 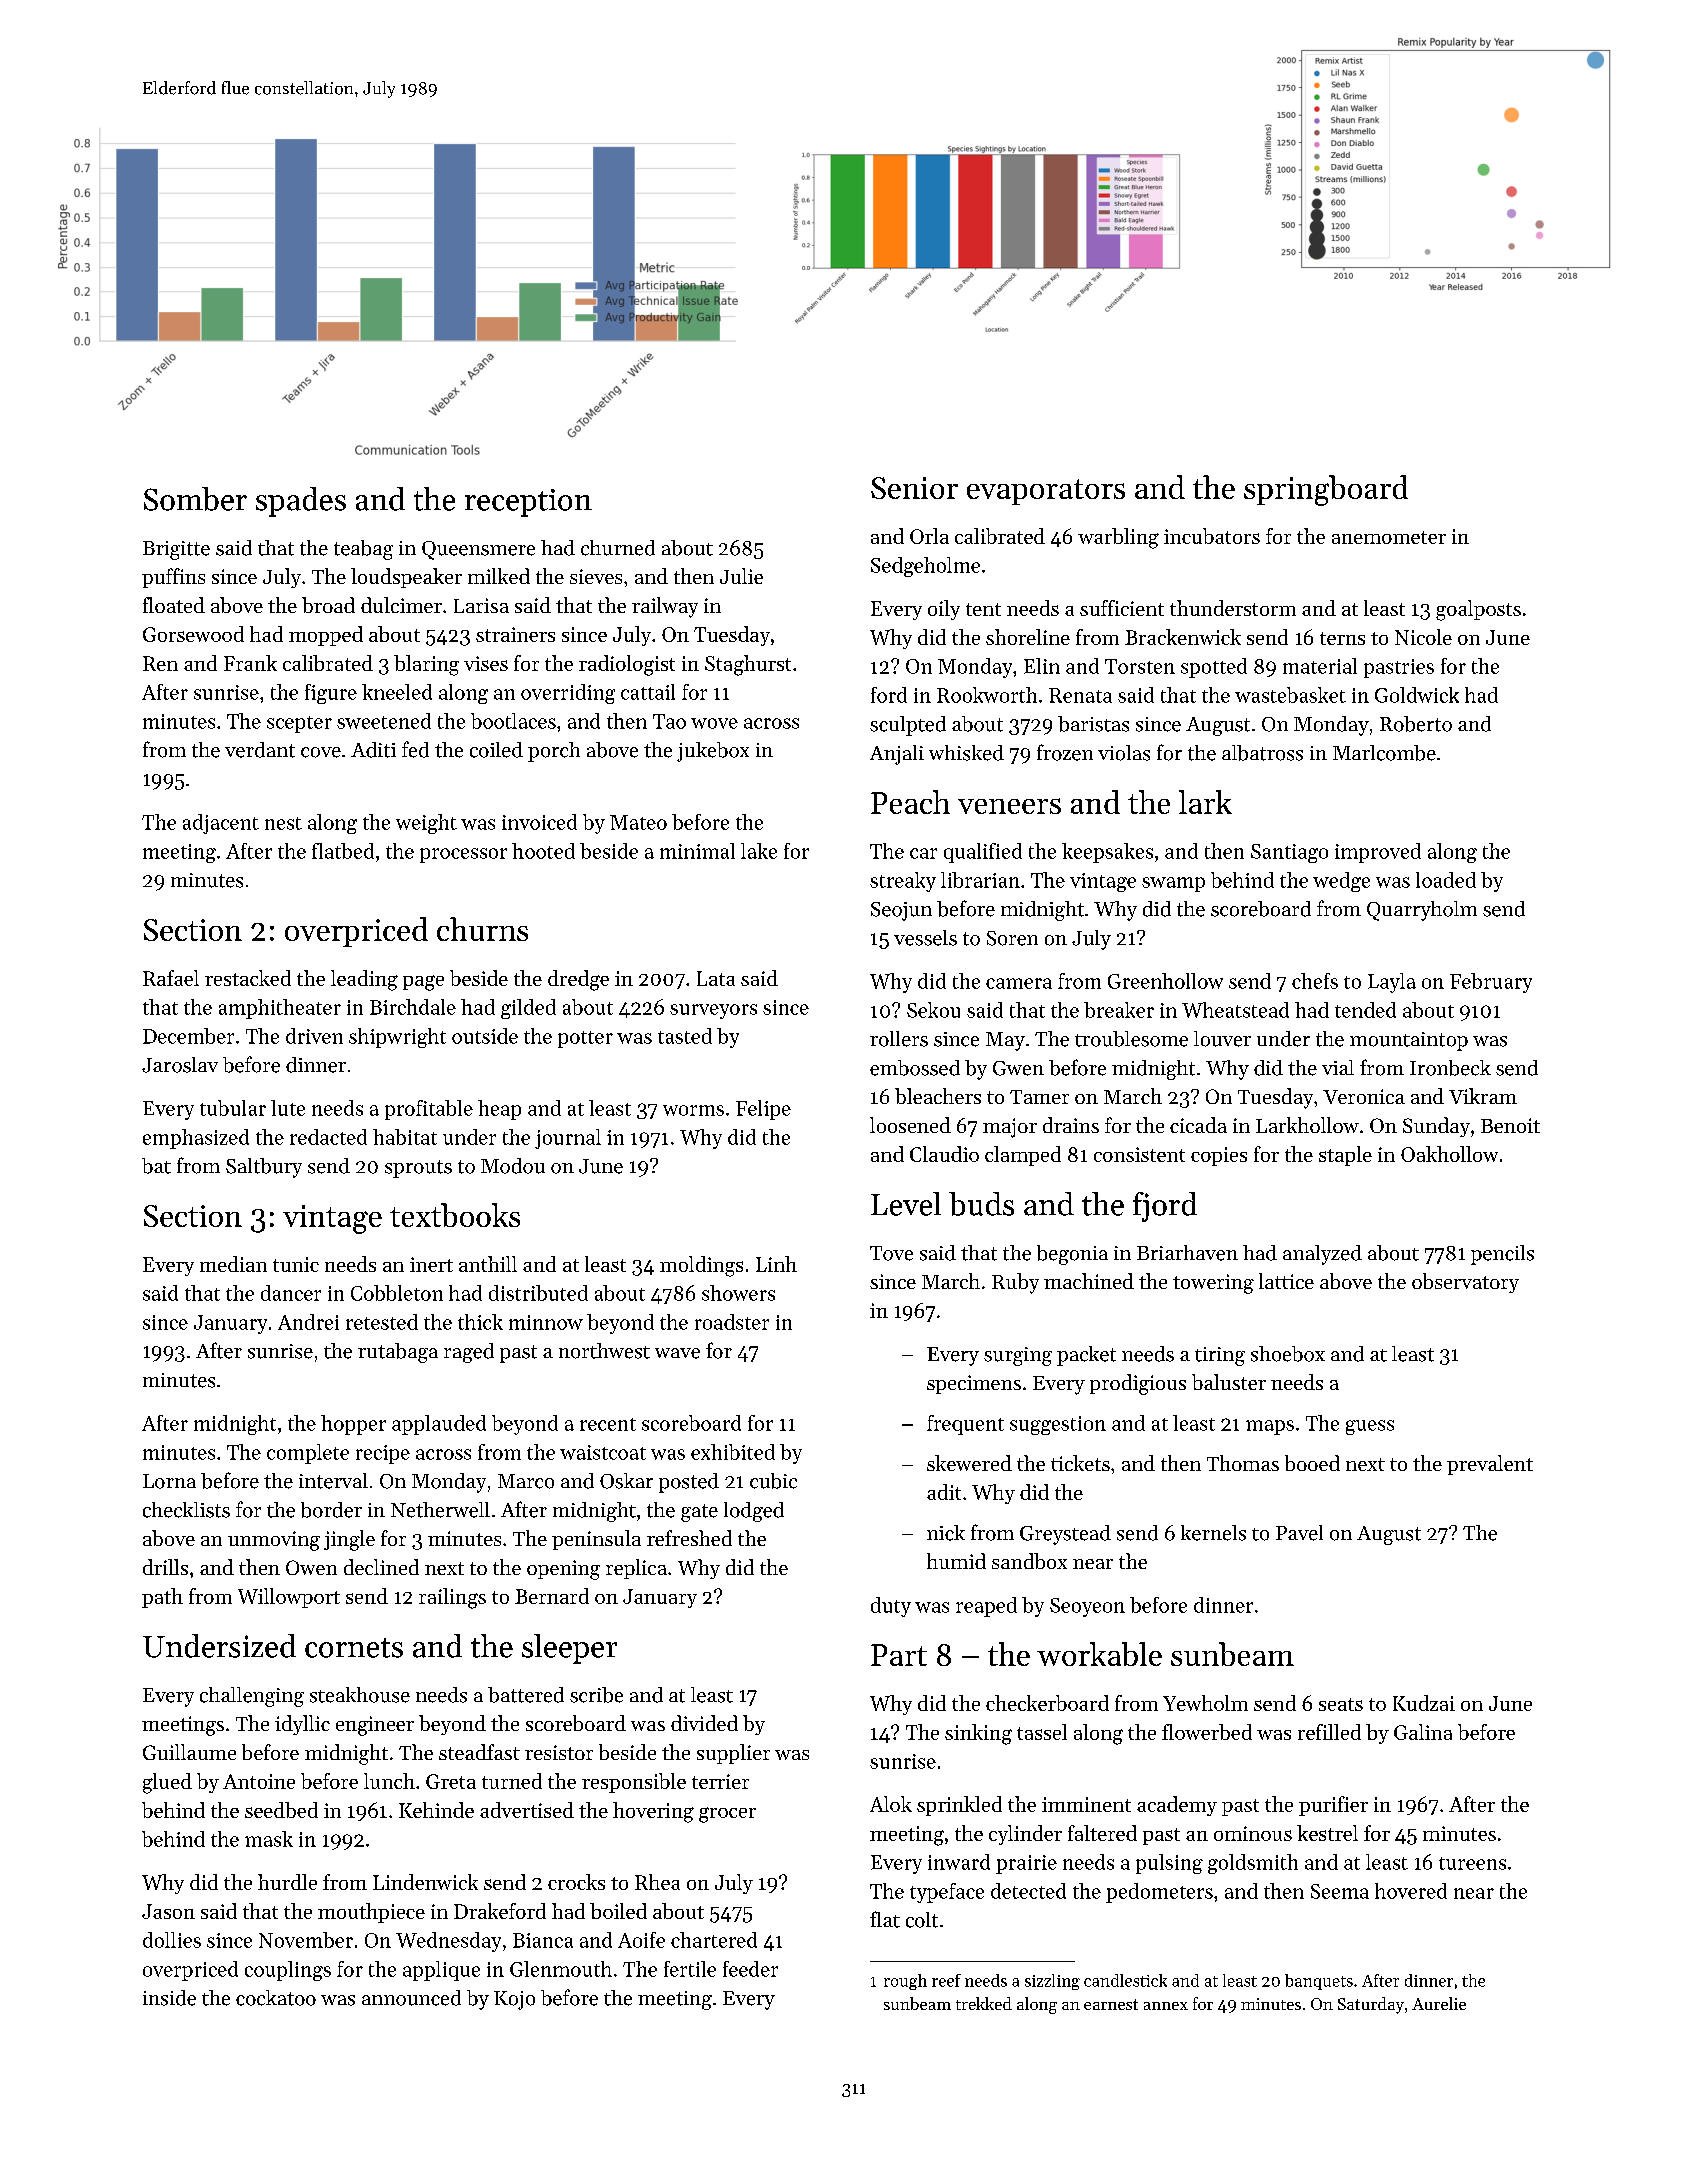 I want to click on median, so click(x=233, y=1264).
